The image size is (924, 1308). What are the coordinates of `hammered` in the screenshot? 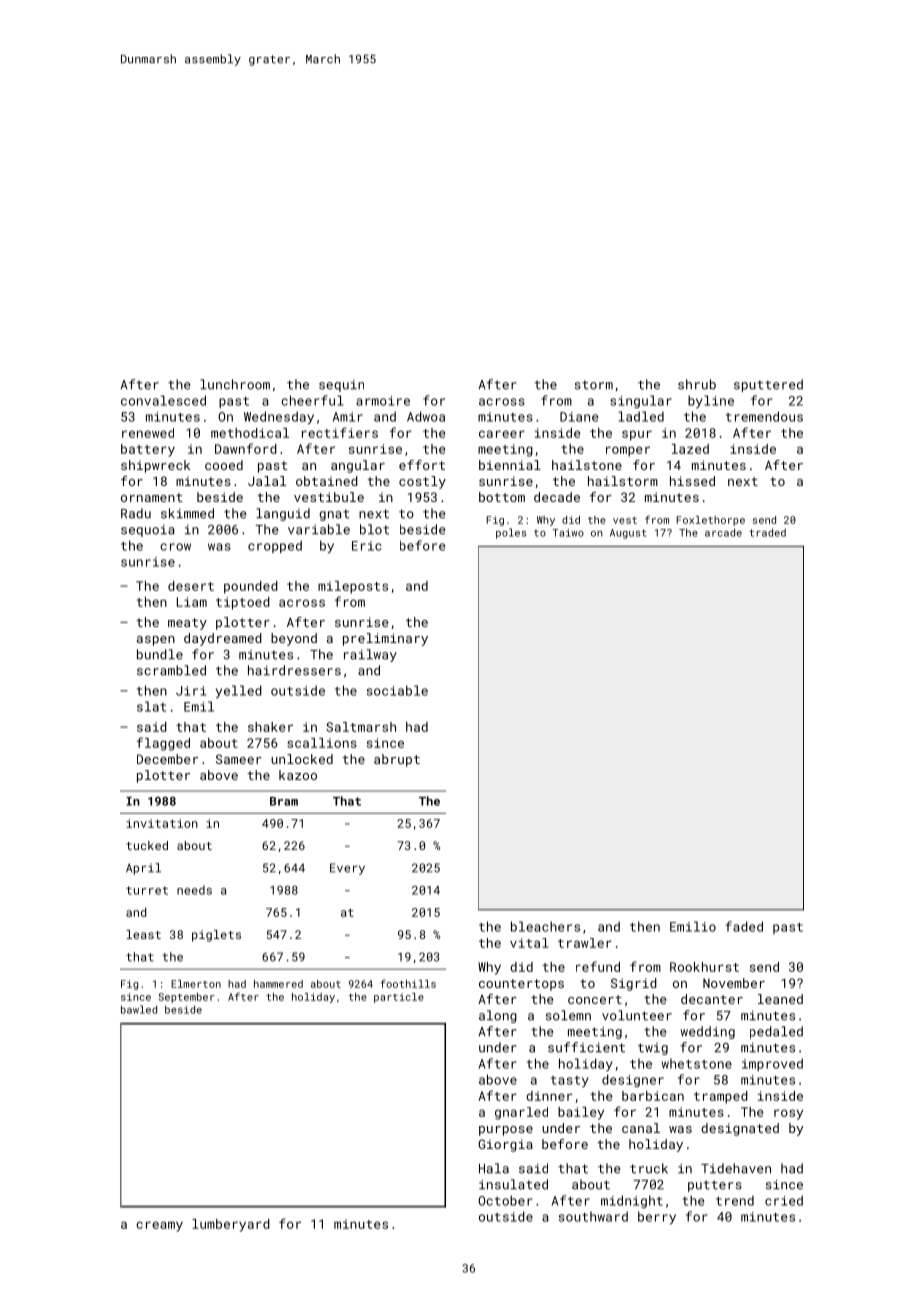 It's located at (278, 984).
